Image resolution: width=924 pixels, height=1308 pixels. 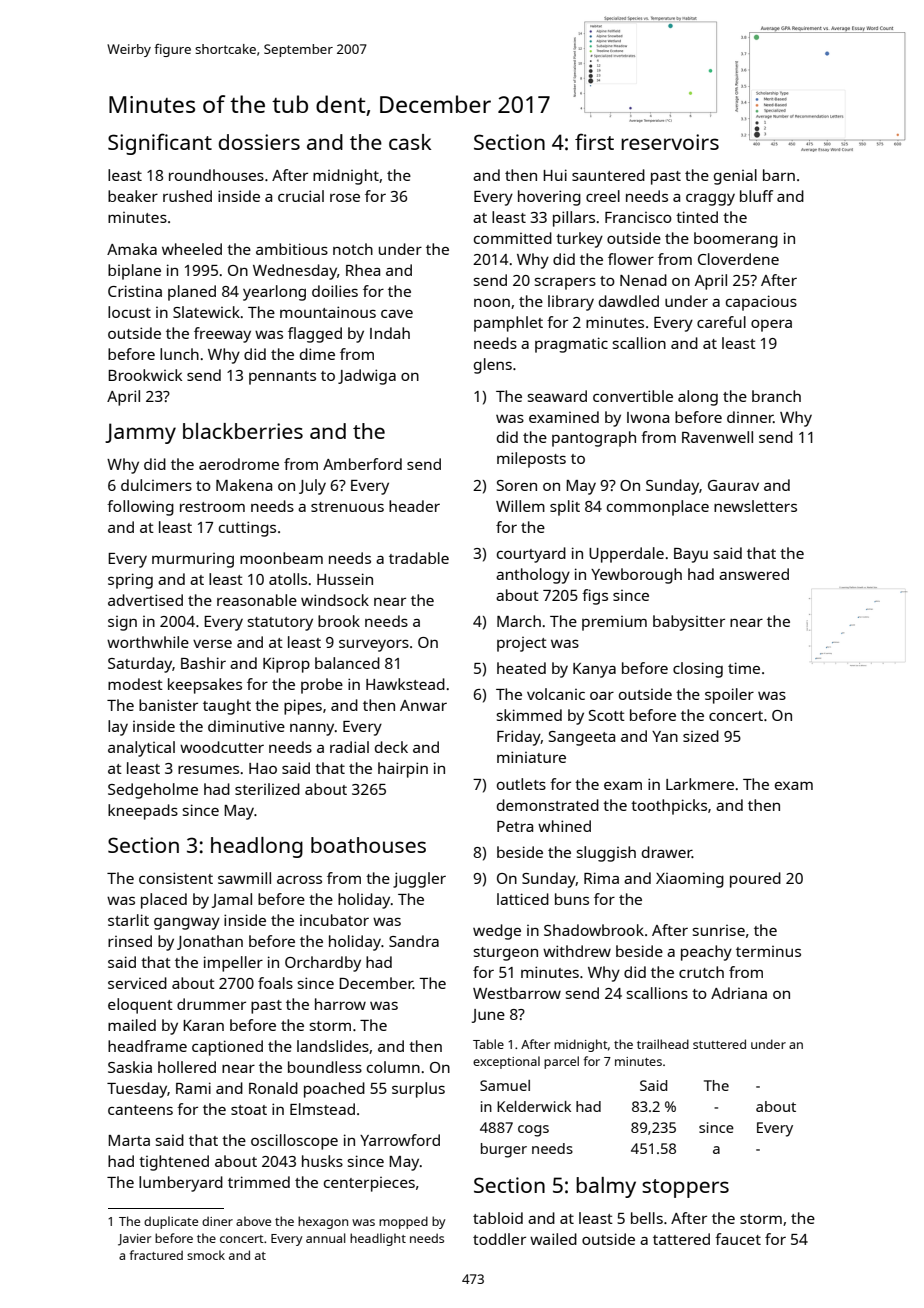 I want to click on reservoirs, so click(x=670, y=142).
